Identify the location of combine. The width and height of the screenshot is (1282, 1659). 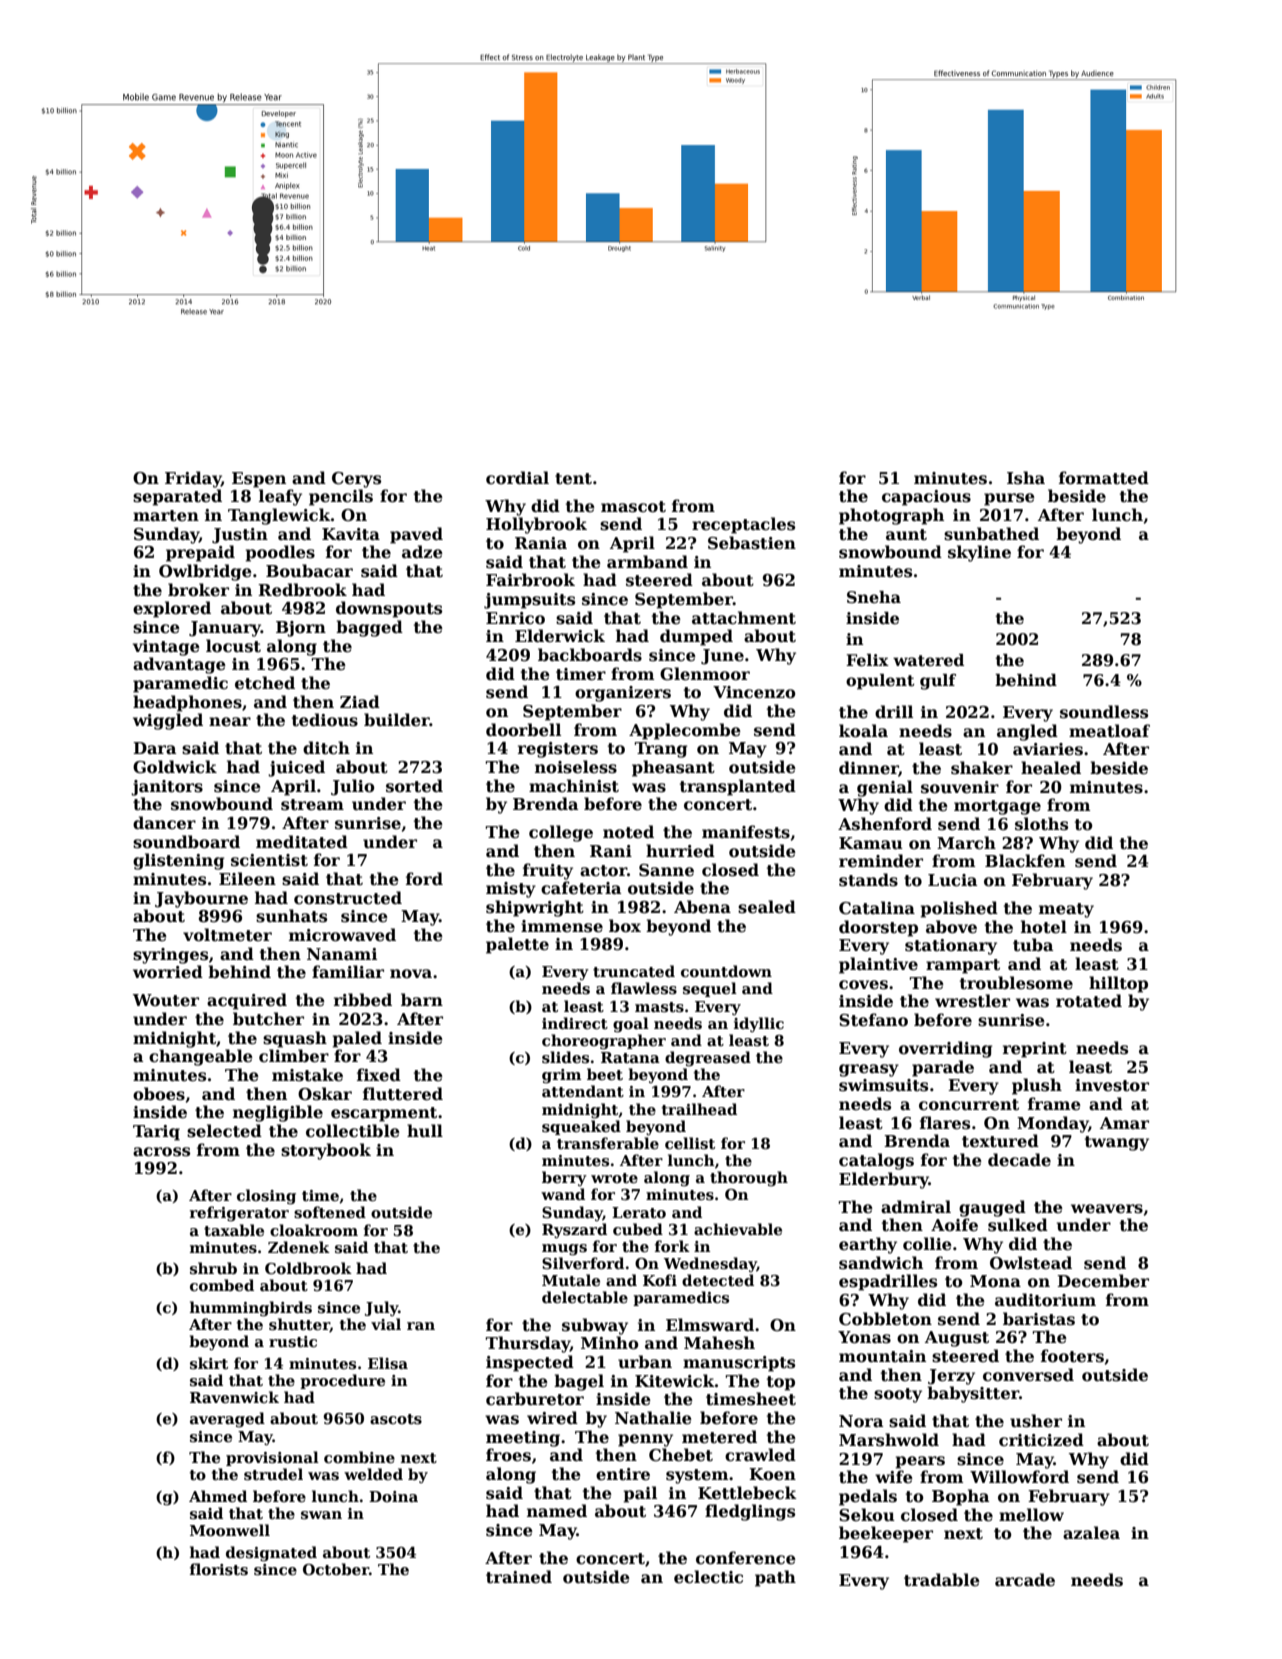
(359, 1457).
